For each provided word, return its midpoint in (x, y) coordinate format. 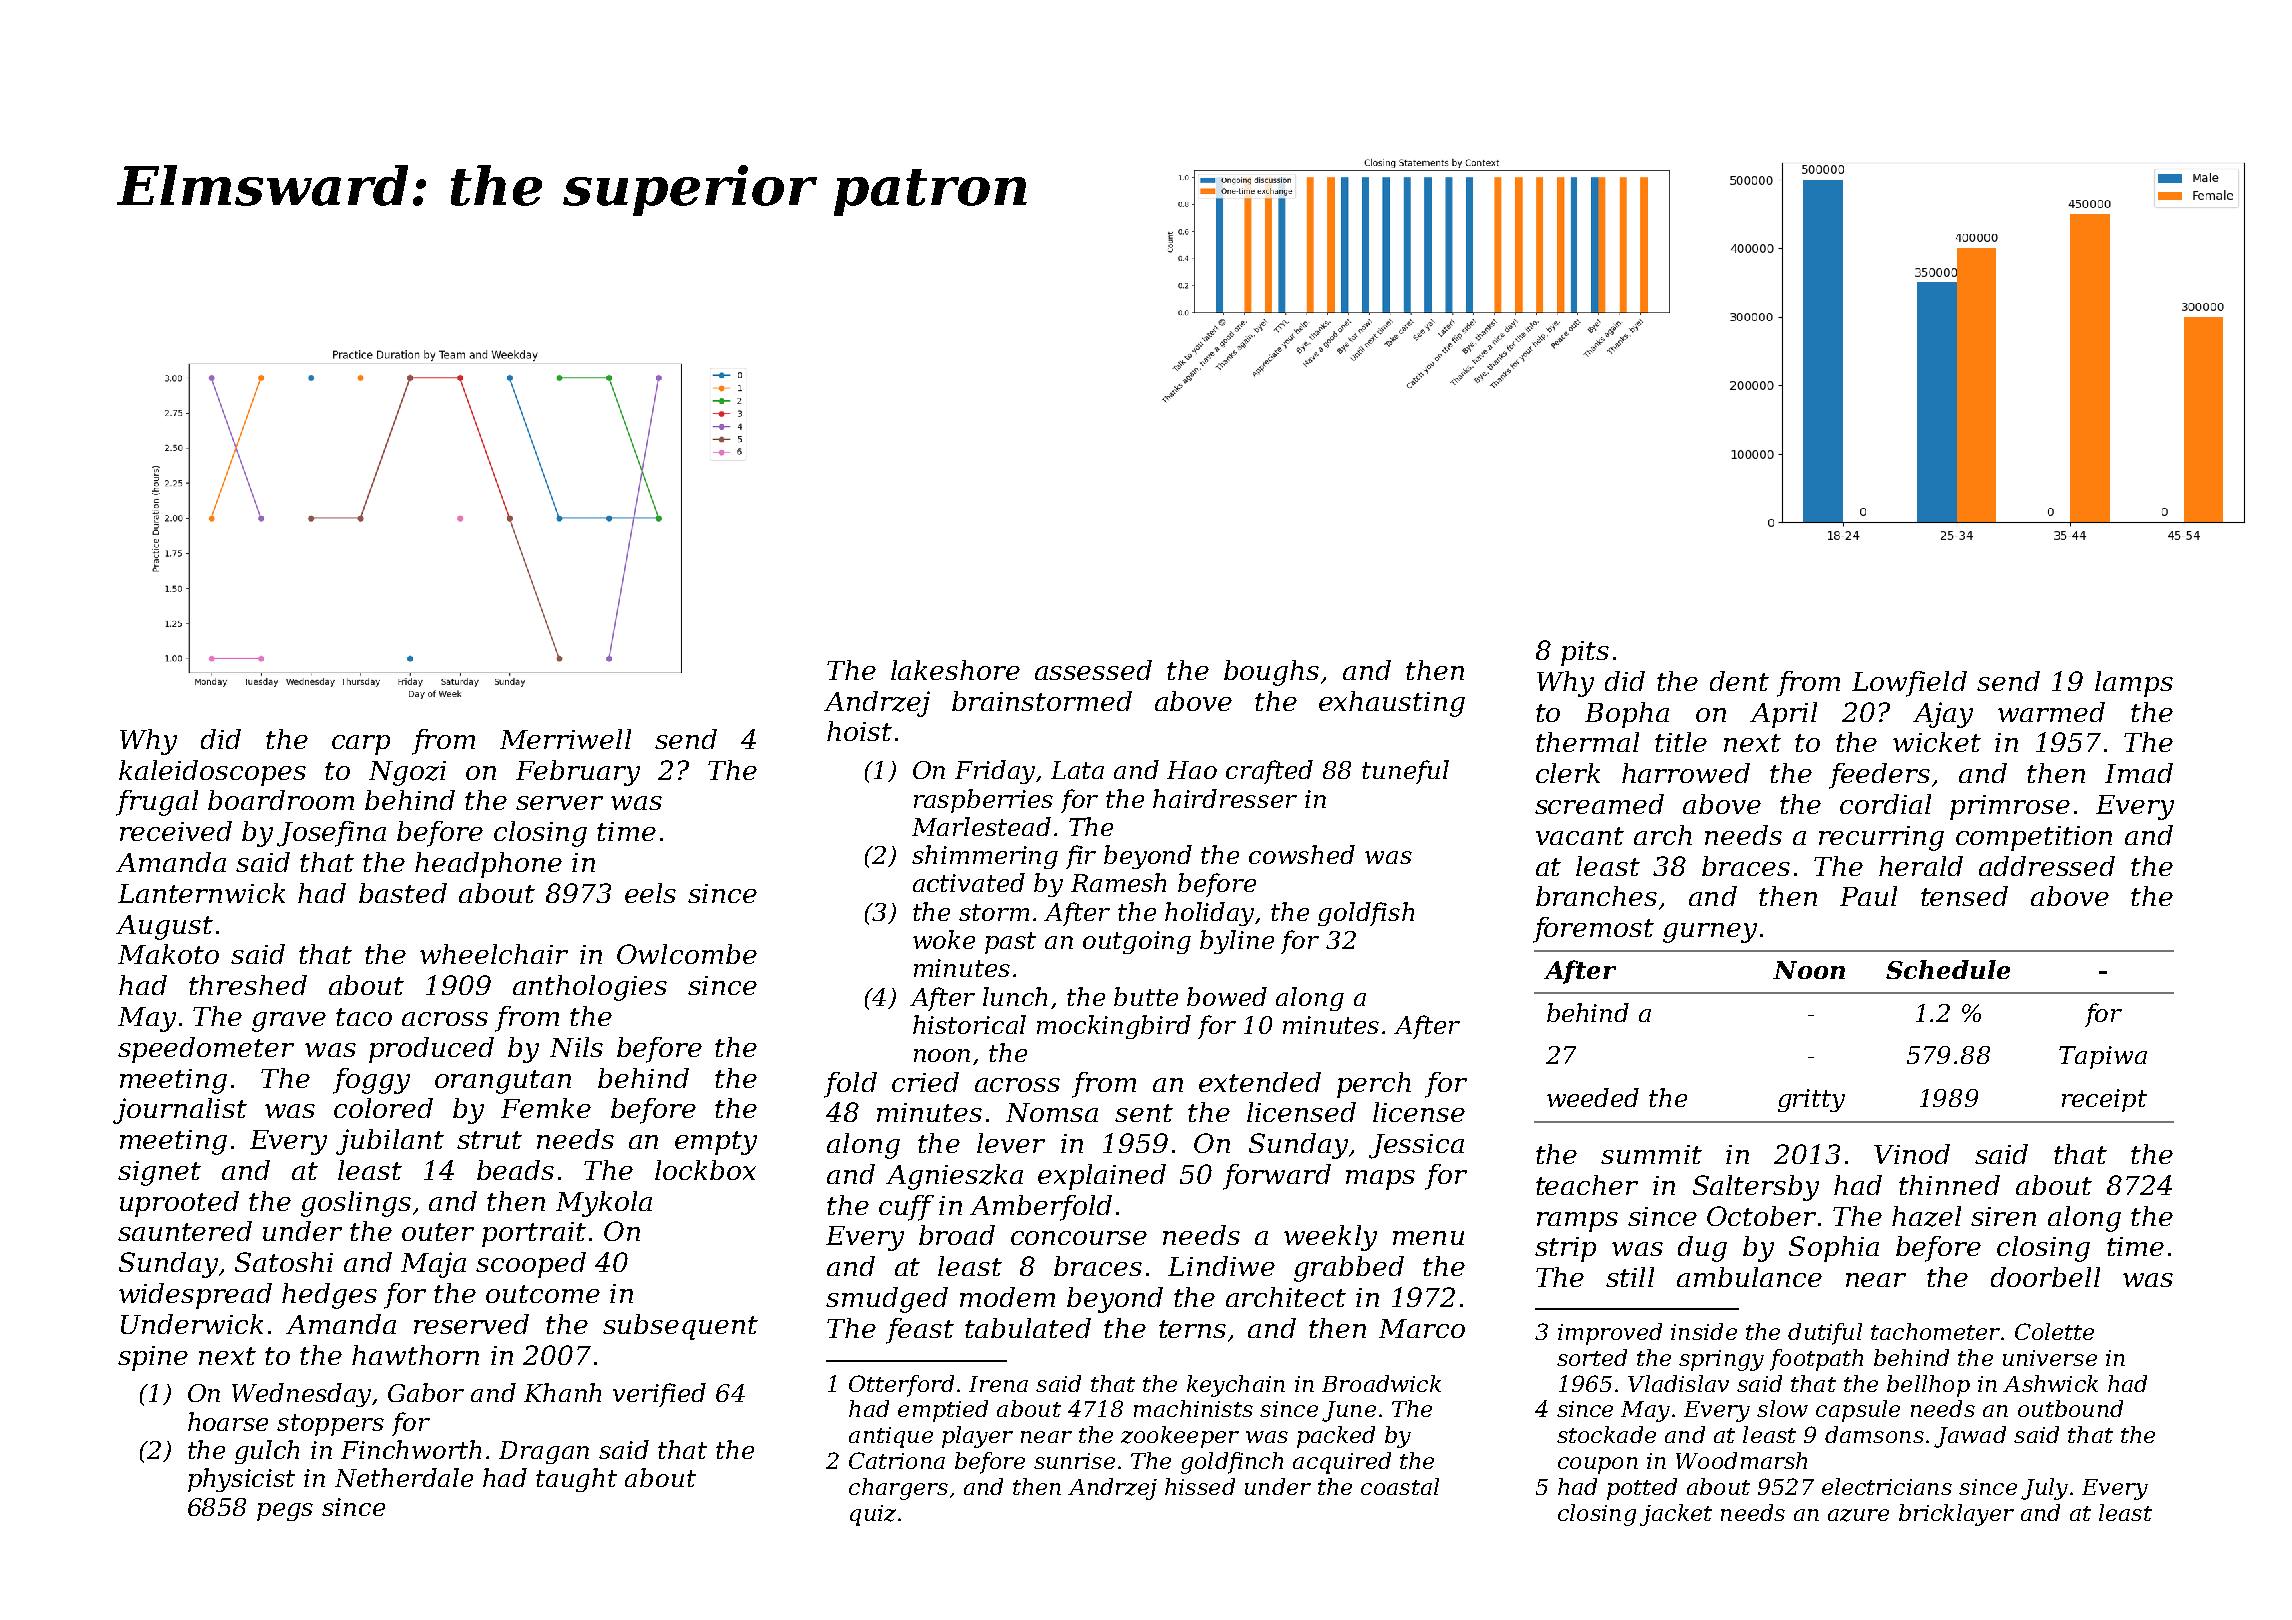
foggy (371, 1081)
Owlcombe (687, 954)
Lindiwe (1221, 1266)
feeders (1879, 776)
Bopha (1627, 715)
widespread (195, 1296)
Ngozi (407, 773)
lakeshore (955, 670)
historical (969, 1024)
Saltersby (1756, 1188)
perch (1374, 1085)
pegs (285, 1512)
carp (361, 745)
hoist (859, 731)
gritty (1811, 1100)
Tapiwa (2103, 1057)
